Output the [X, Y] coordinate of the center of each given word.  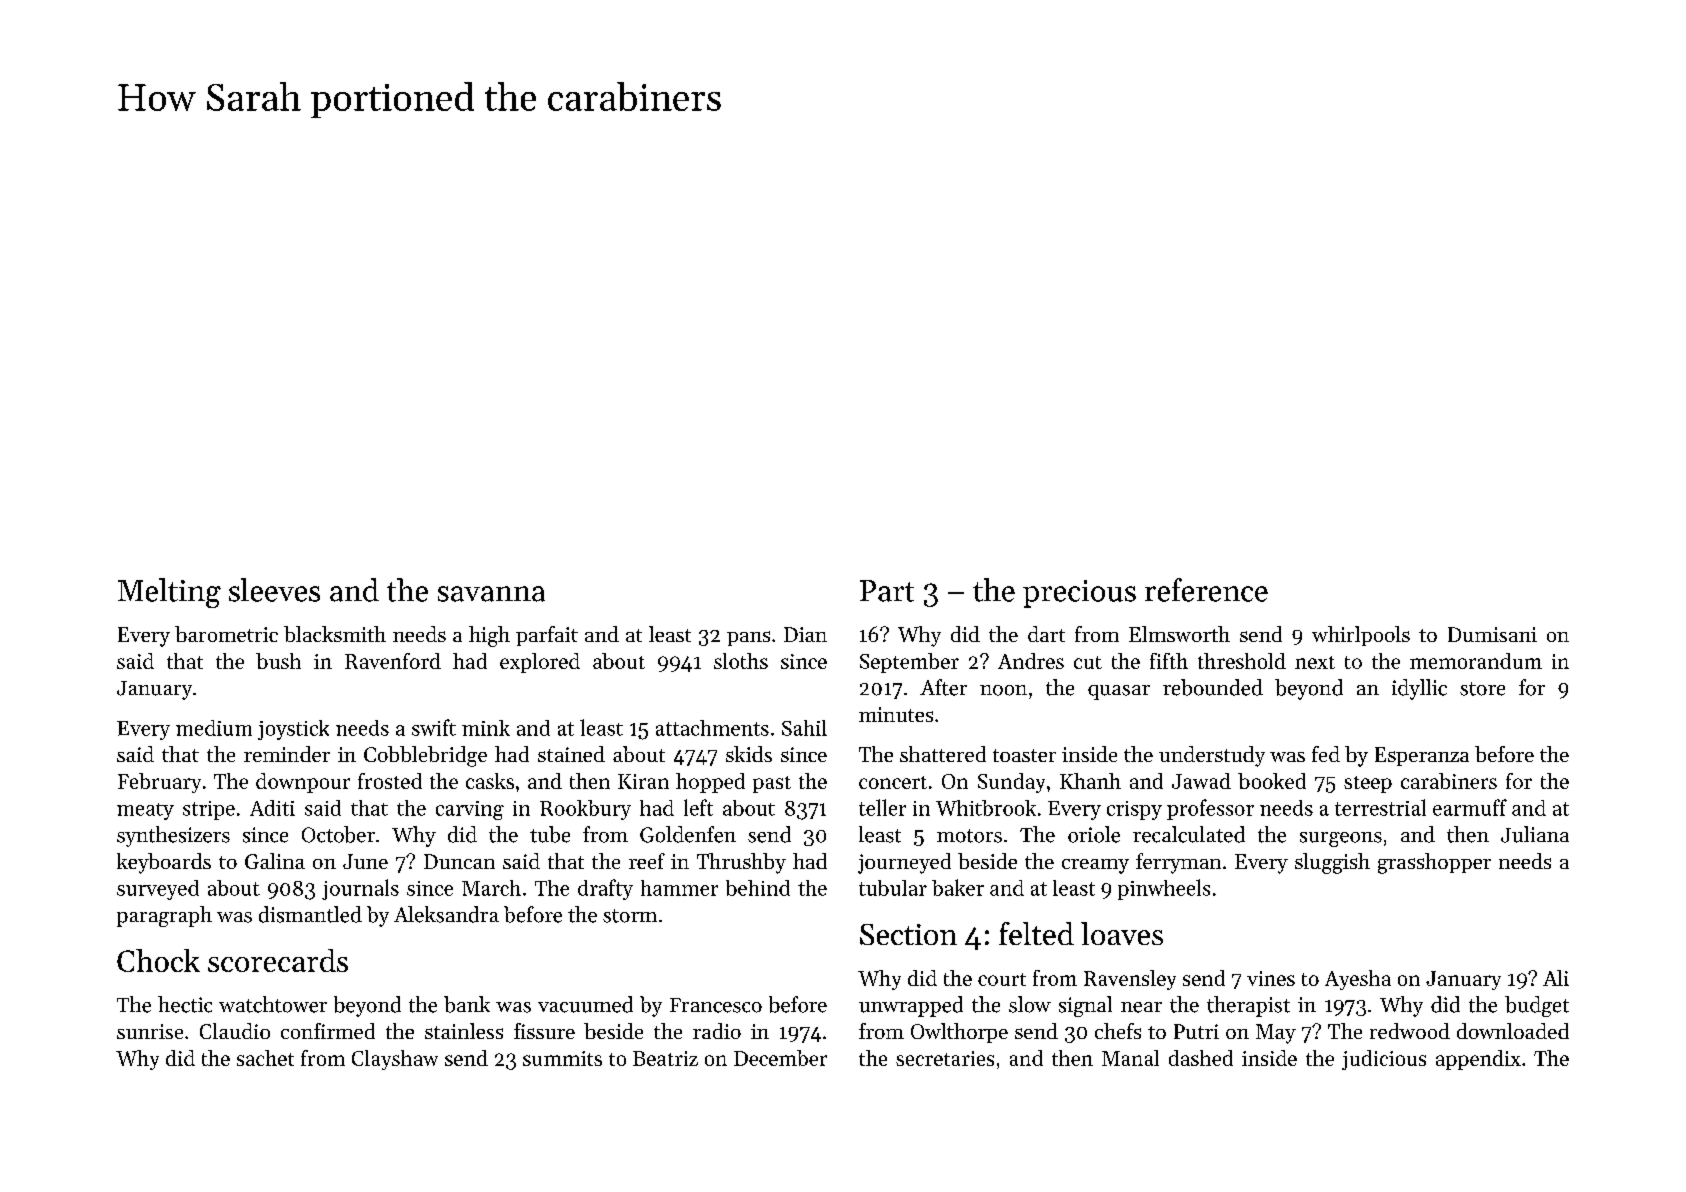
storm [630, 916]
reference [1206, 590]
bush [278, 661]
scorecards [278, 960]
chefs [1118, 1031]
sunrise [150, 1031]
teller [882, 807]
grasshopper [1434, 863]
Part [887, 591]
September [909, 663]
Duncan [459, 861]
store [1482, 689]
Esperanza [1422, 756]
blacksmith [335, 634]
